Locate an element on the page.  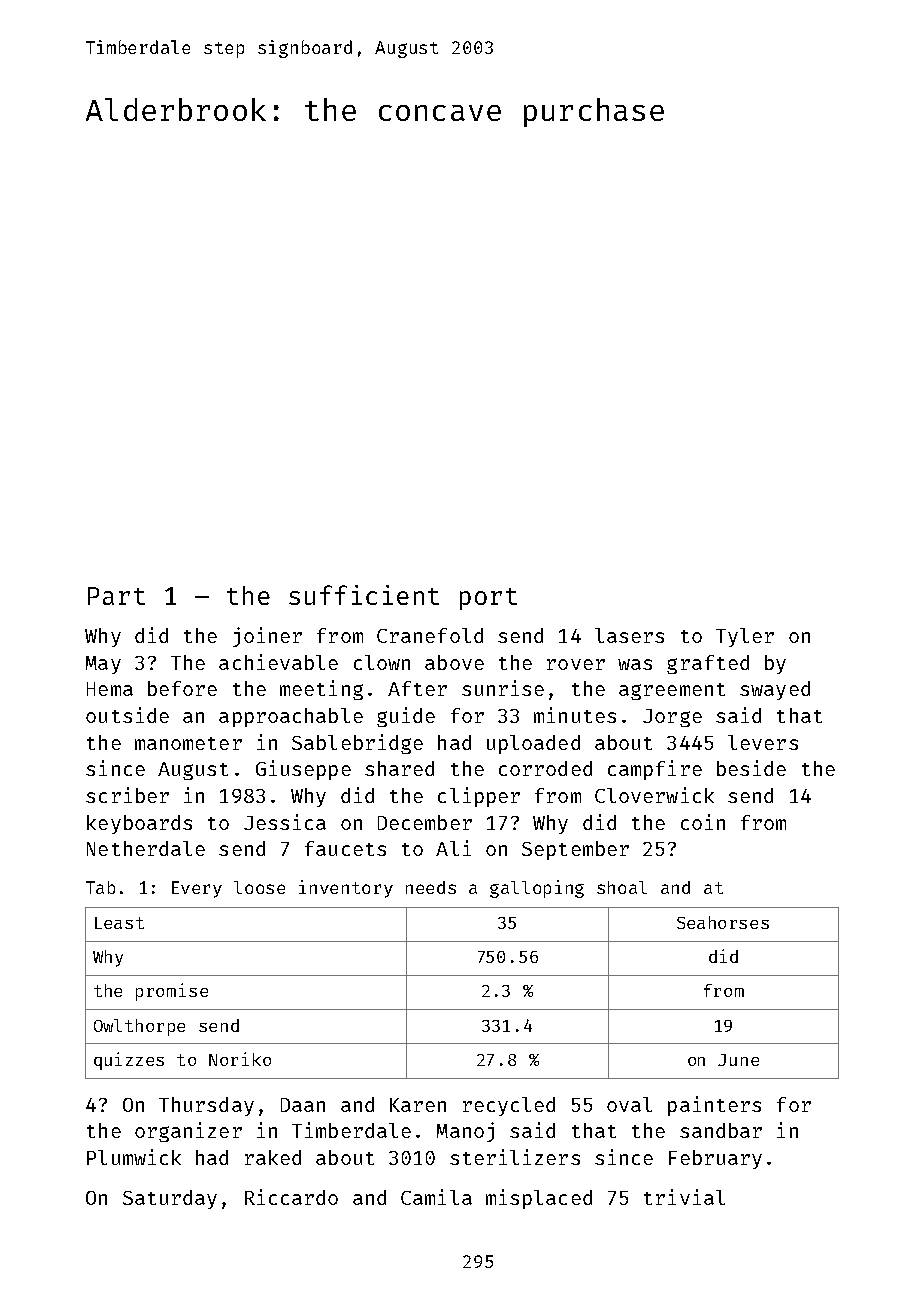
Tyler is located at coordinates (745, 637).
